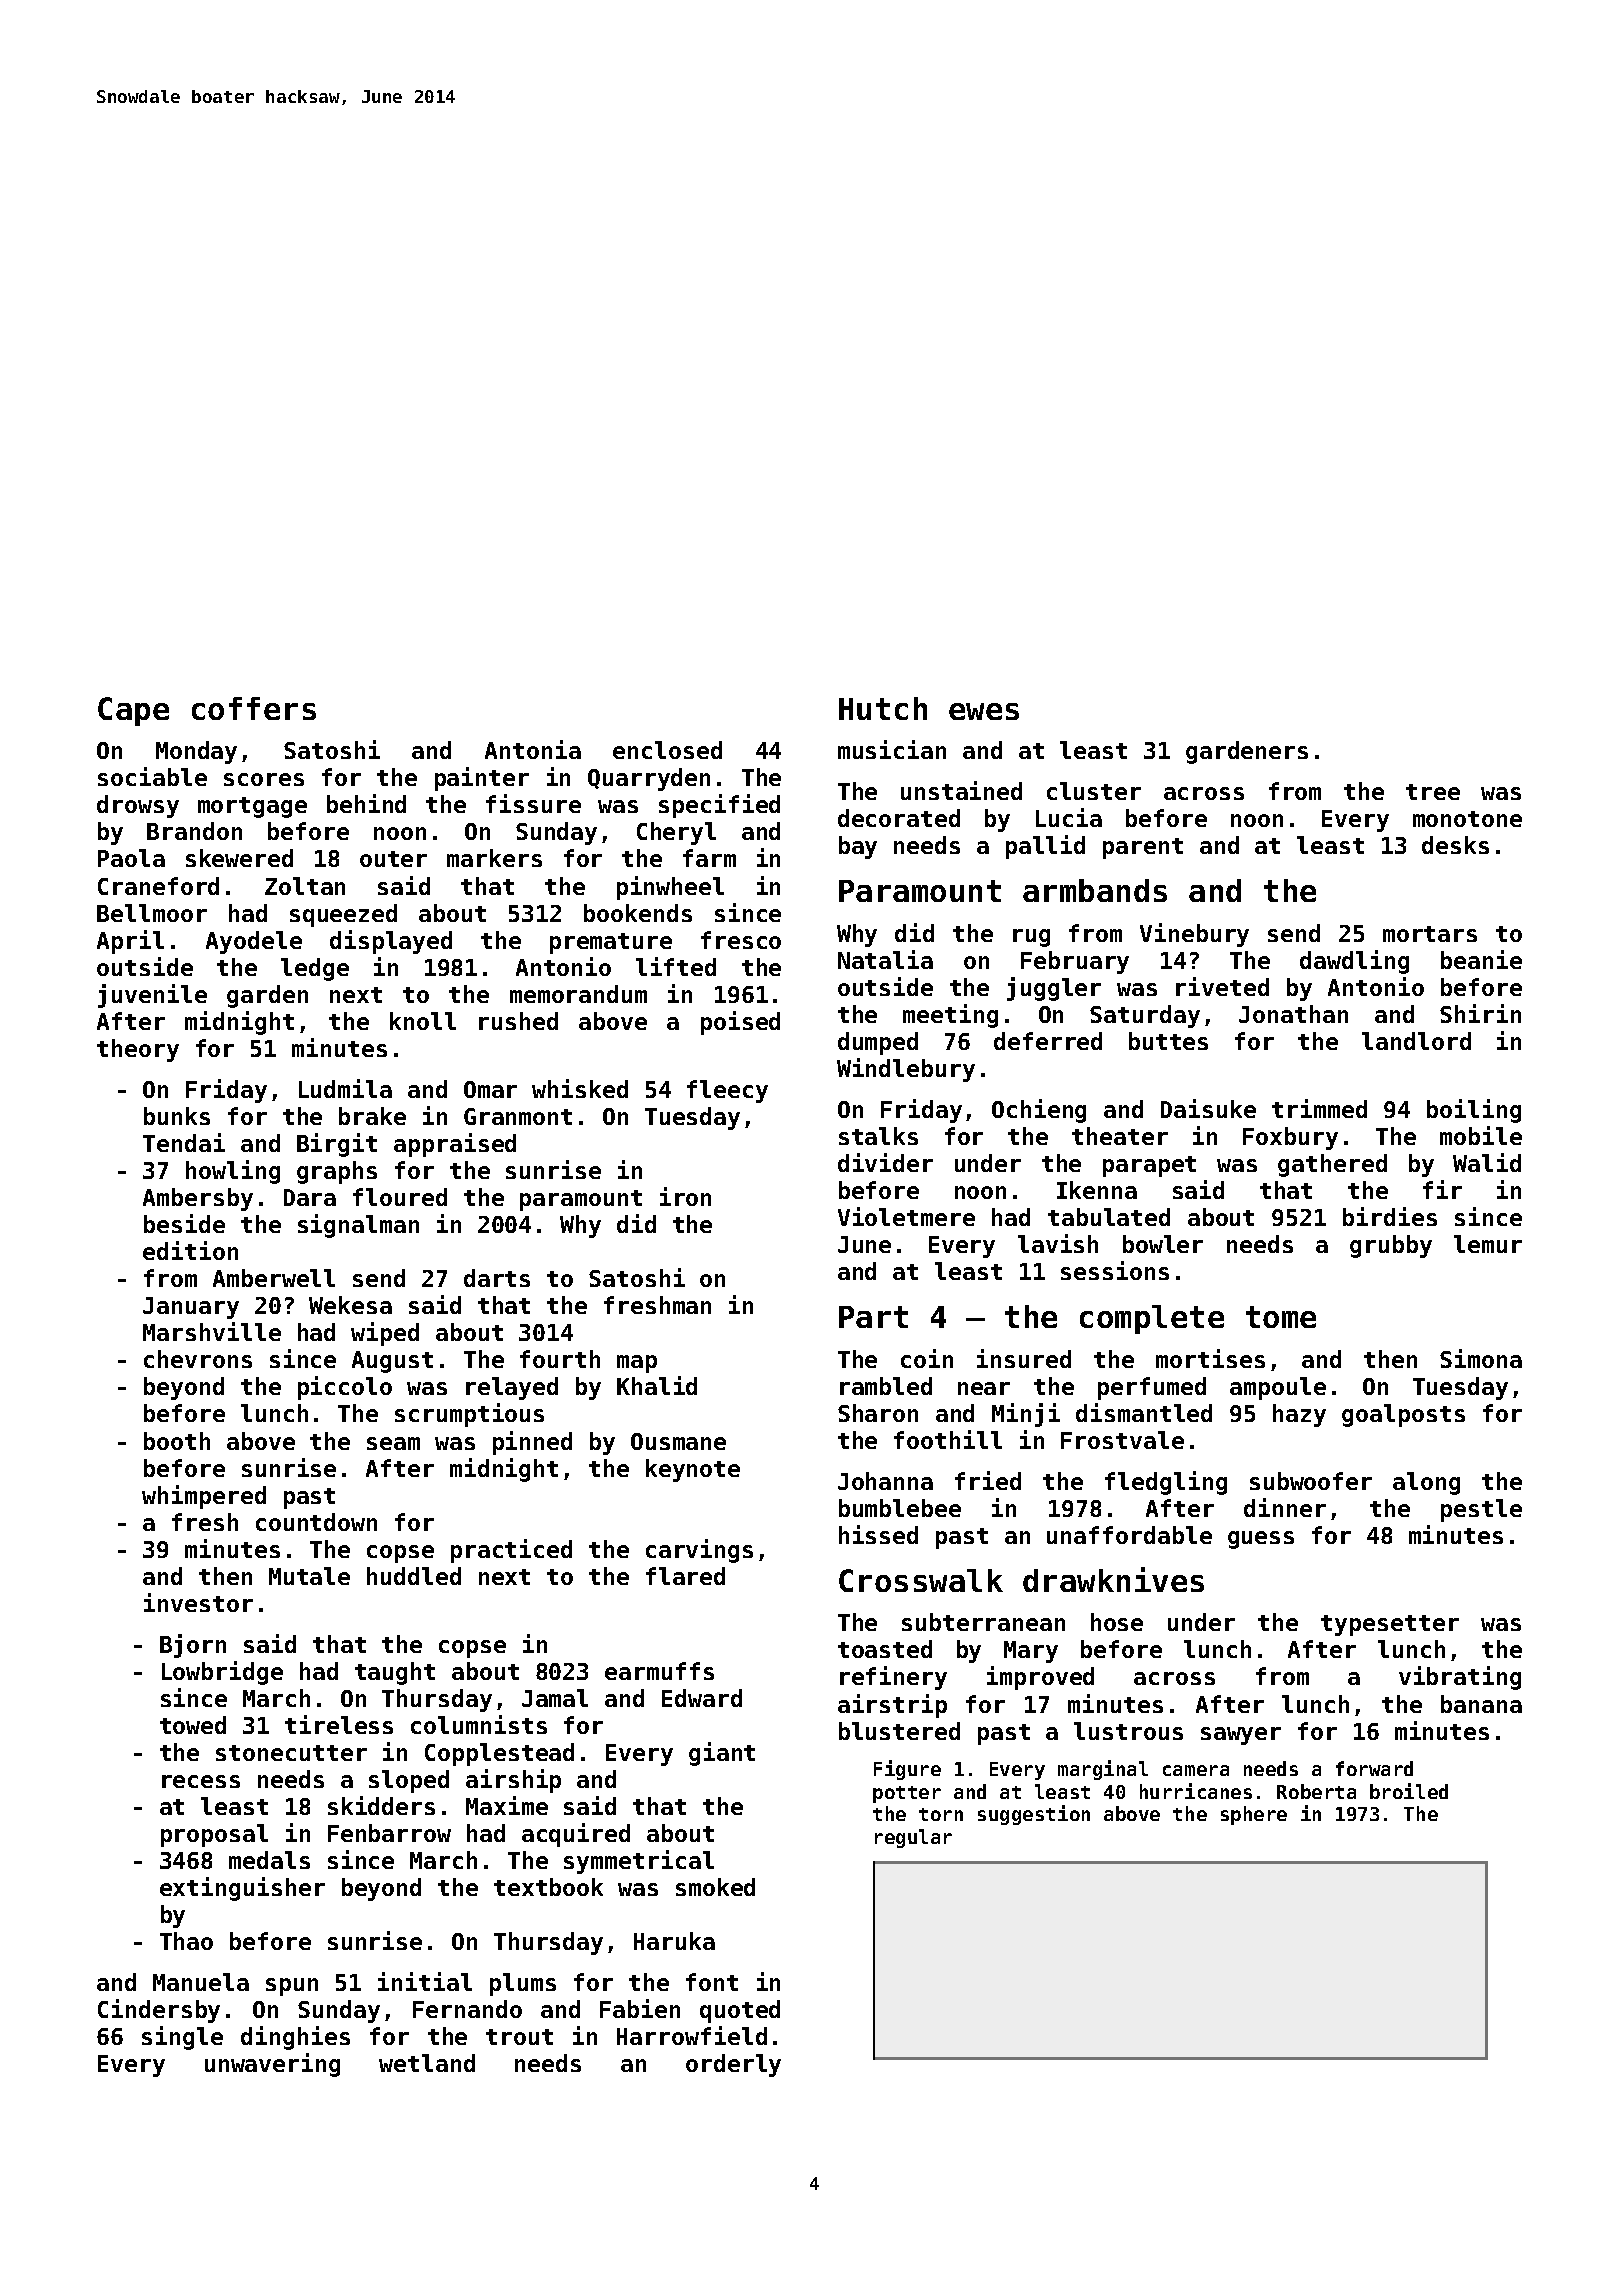  Describe the element at coordinates (885, 1649) in the page. I see `toasted` at that location.
